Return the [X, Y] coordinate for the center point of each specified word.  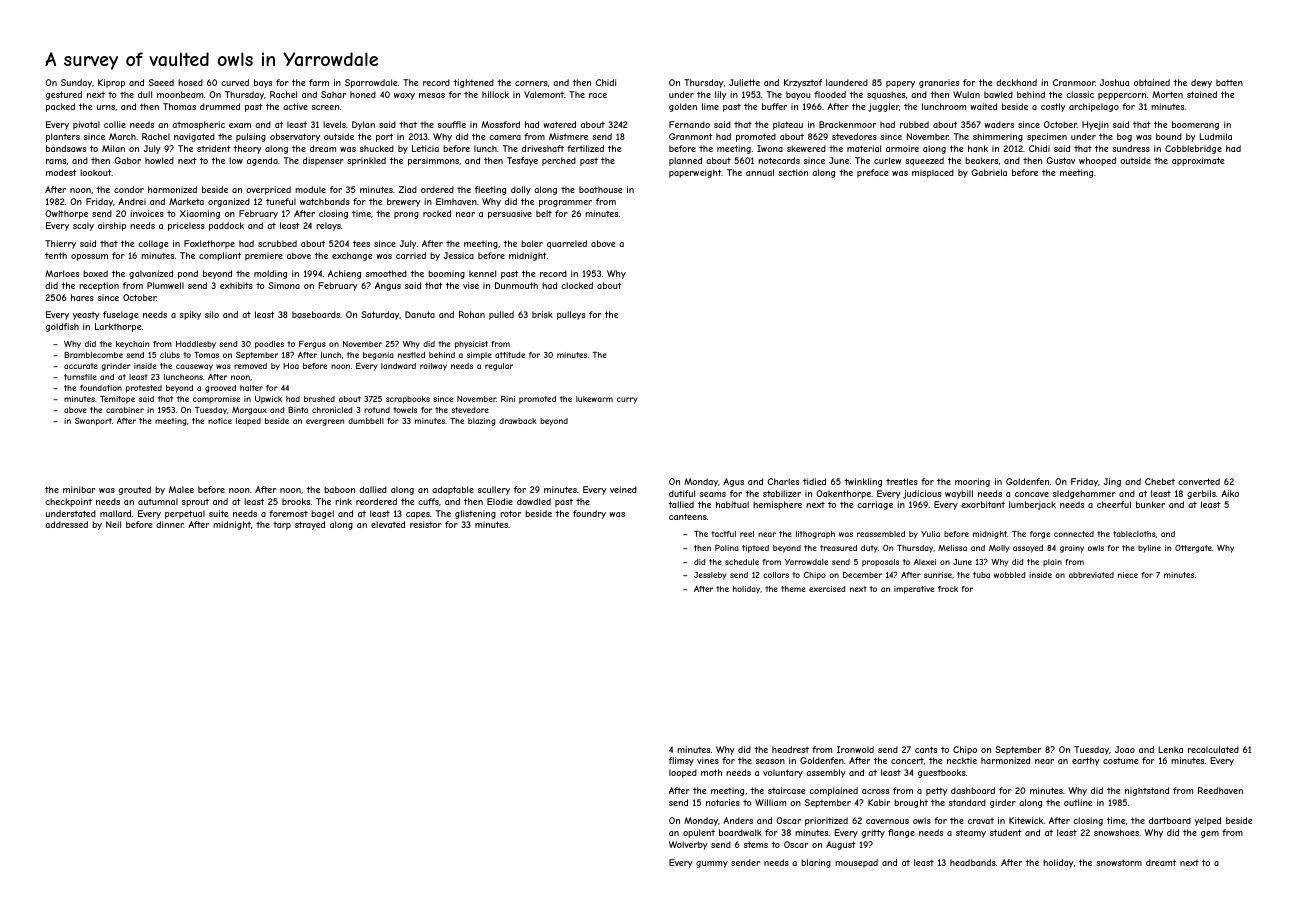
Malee [181, 489]
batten [1229, 82]
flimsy [681, 761]
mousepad [856, 863]
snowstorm [1119, 862]
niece [1128, 575]
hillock [495, 94]
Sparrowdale [371, 83]
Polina [727, 548]
